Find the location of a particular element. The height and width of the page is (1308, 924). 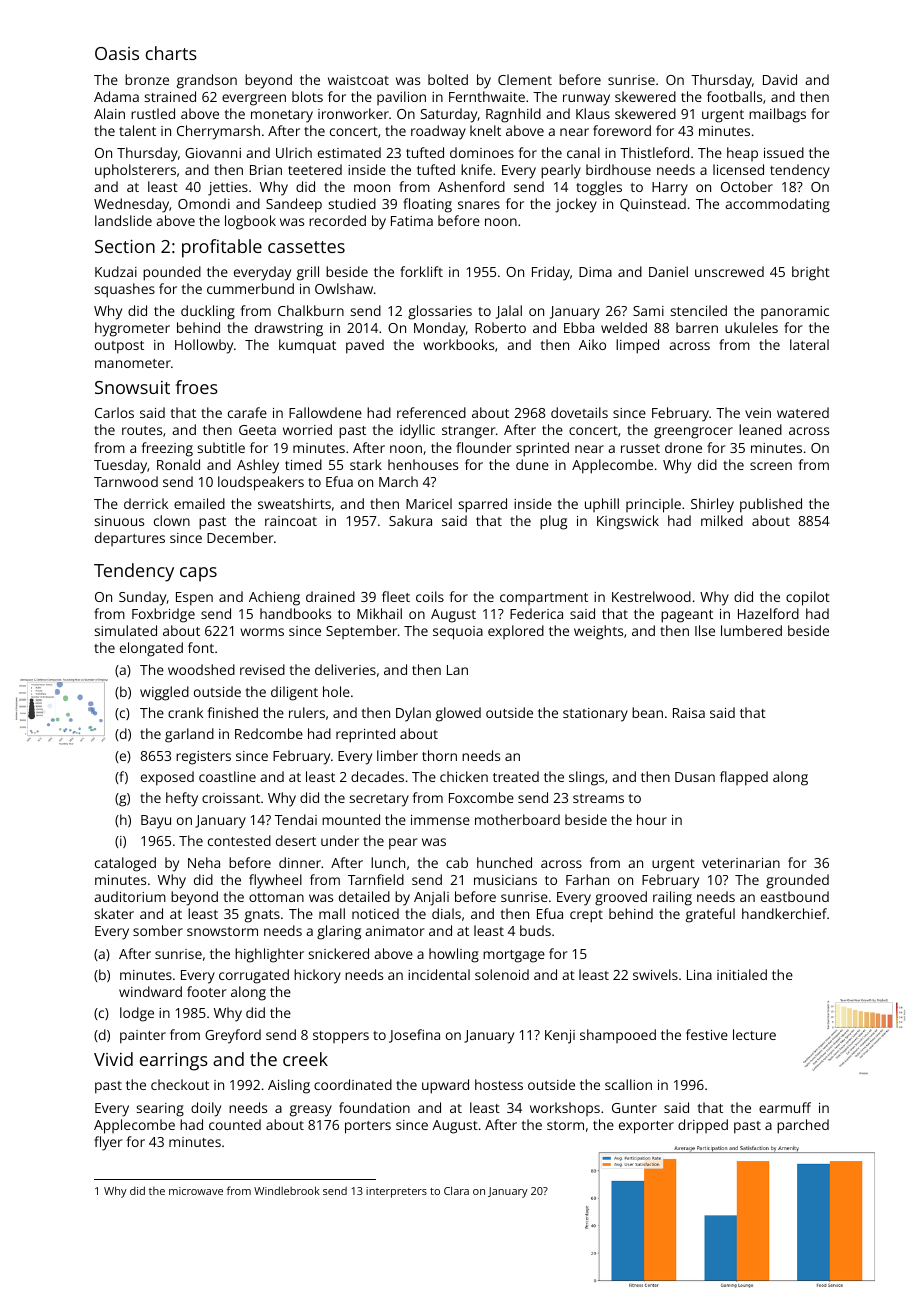

bolted is located at coordinates (448, 79).
